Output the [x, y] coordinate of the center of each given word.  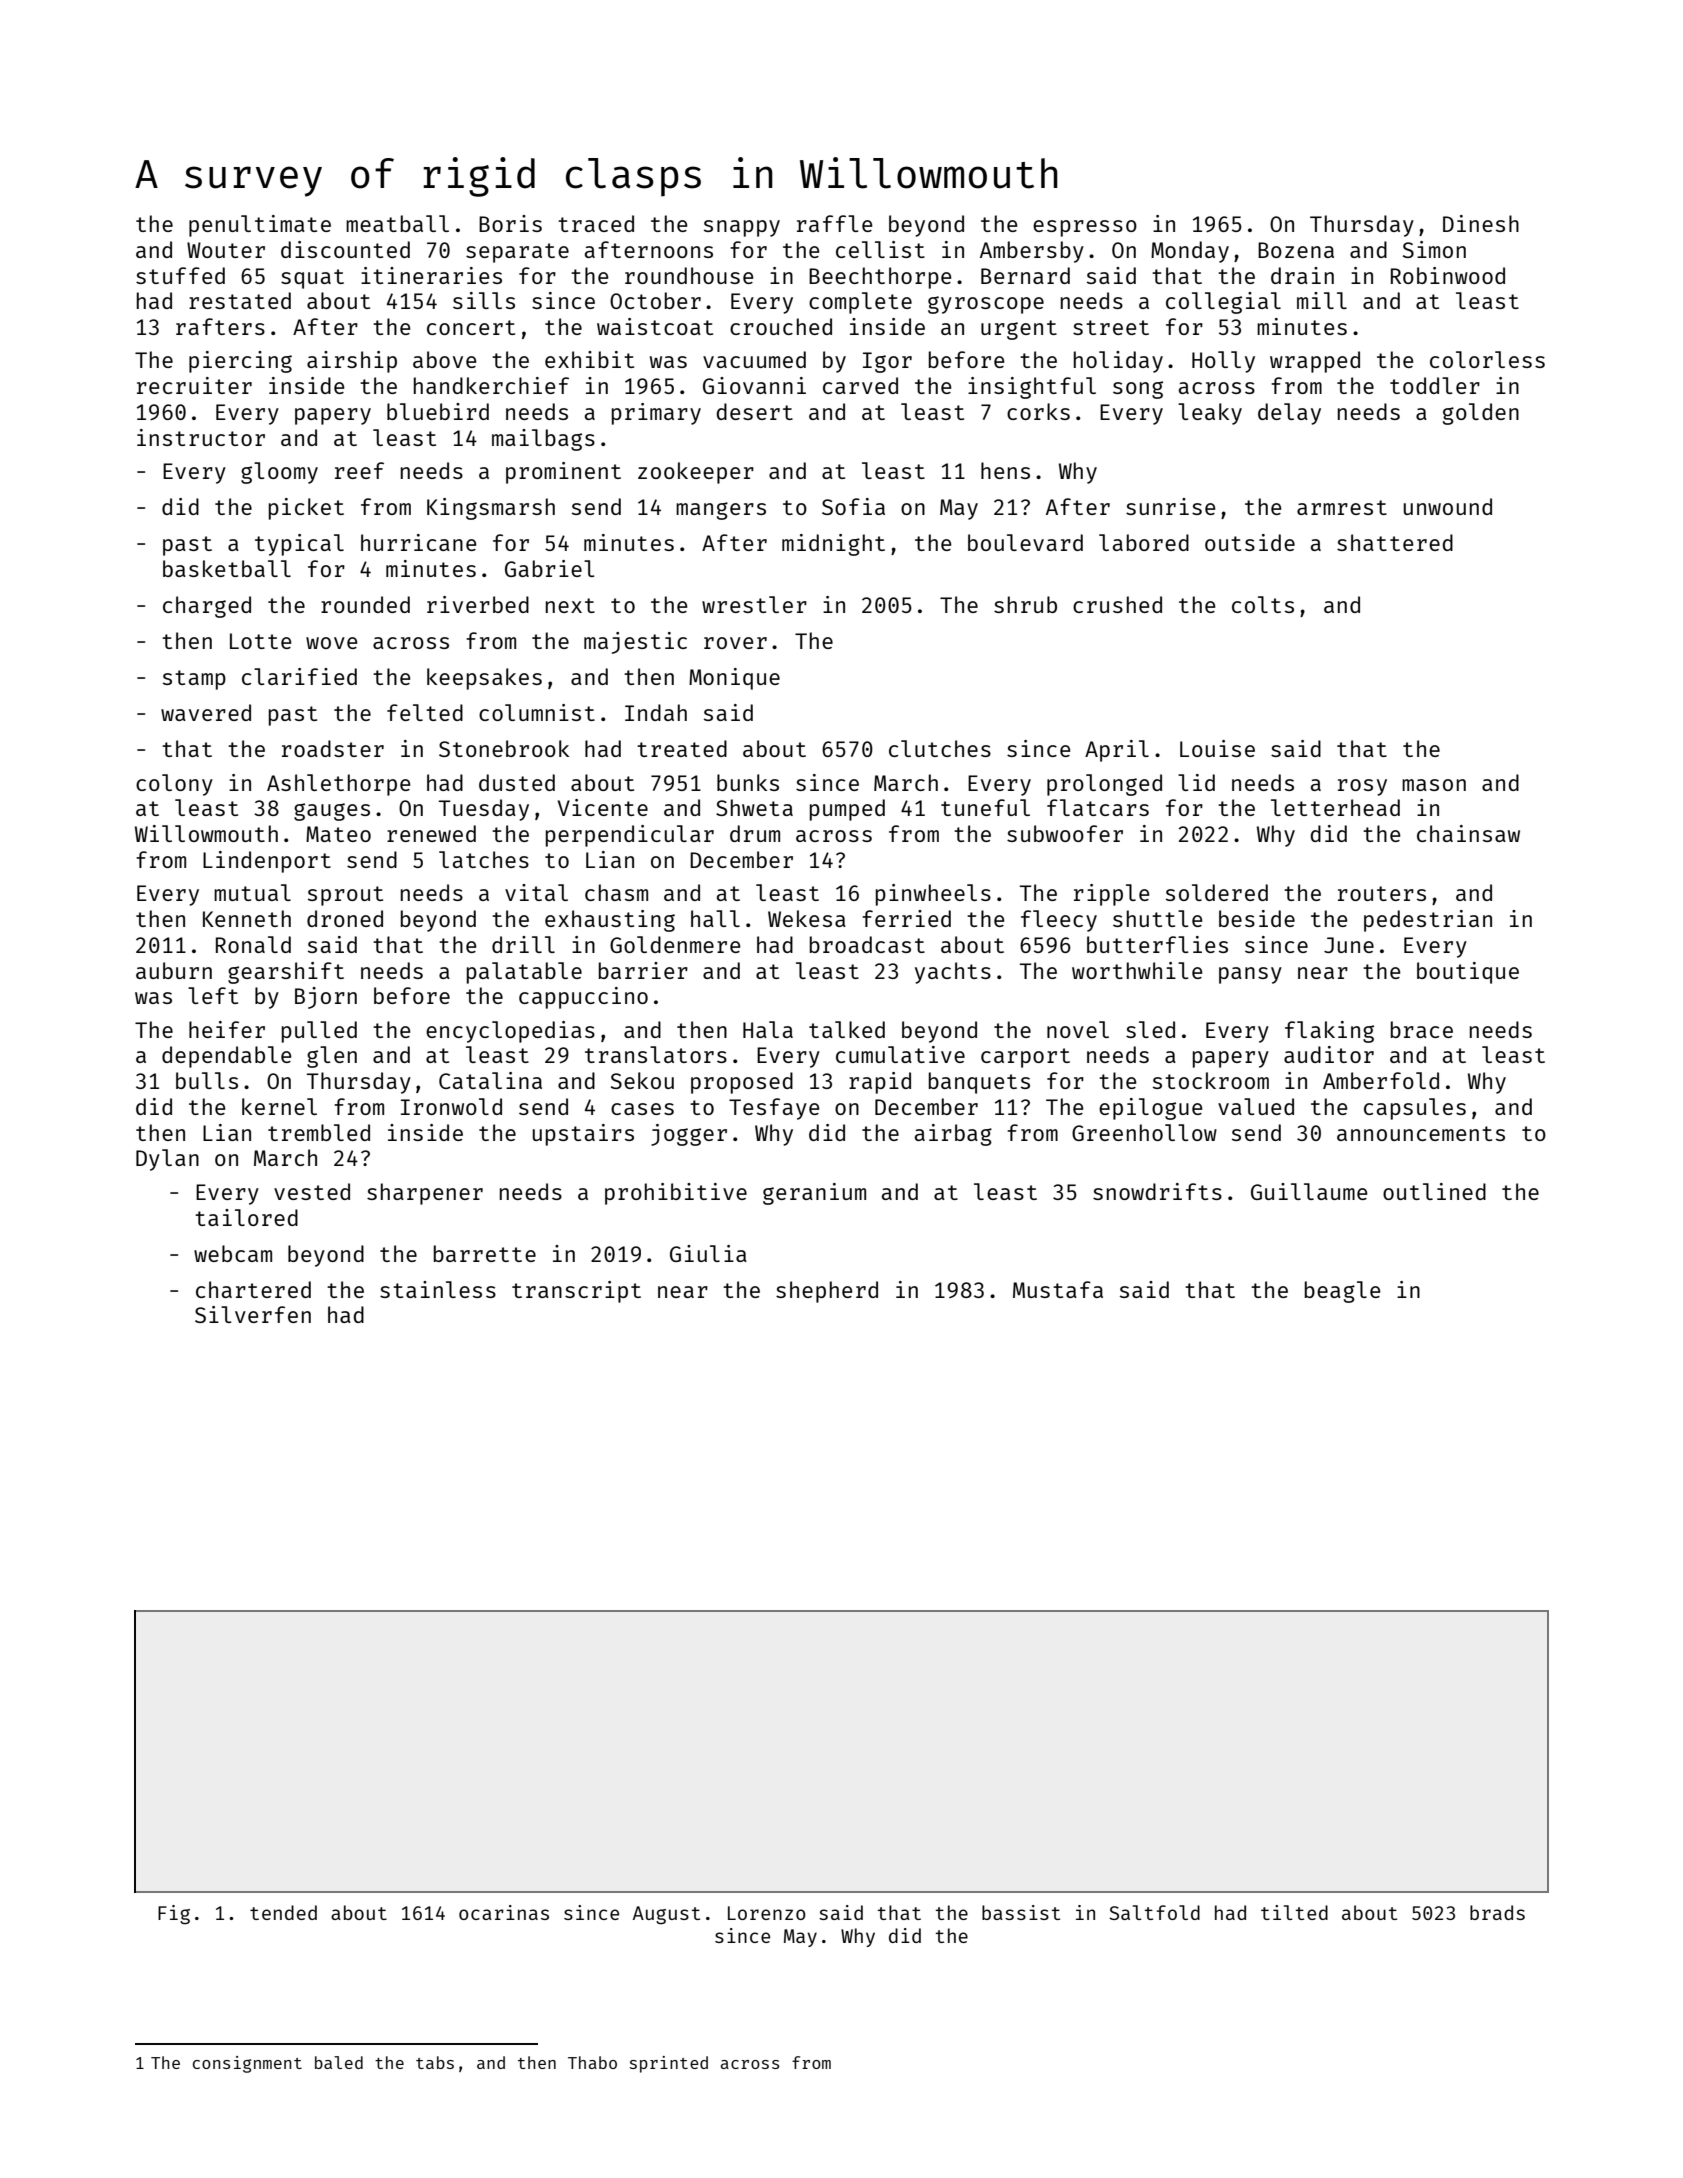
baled [339, 2062]
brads [1497, 1912]
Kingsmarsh [491, 509]
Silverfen [253, 1314]
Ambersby [1032, 252]
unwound [1448, 506]
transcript [576, 1292]
